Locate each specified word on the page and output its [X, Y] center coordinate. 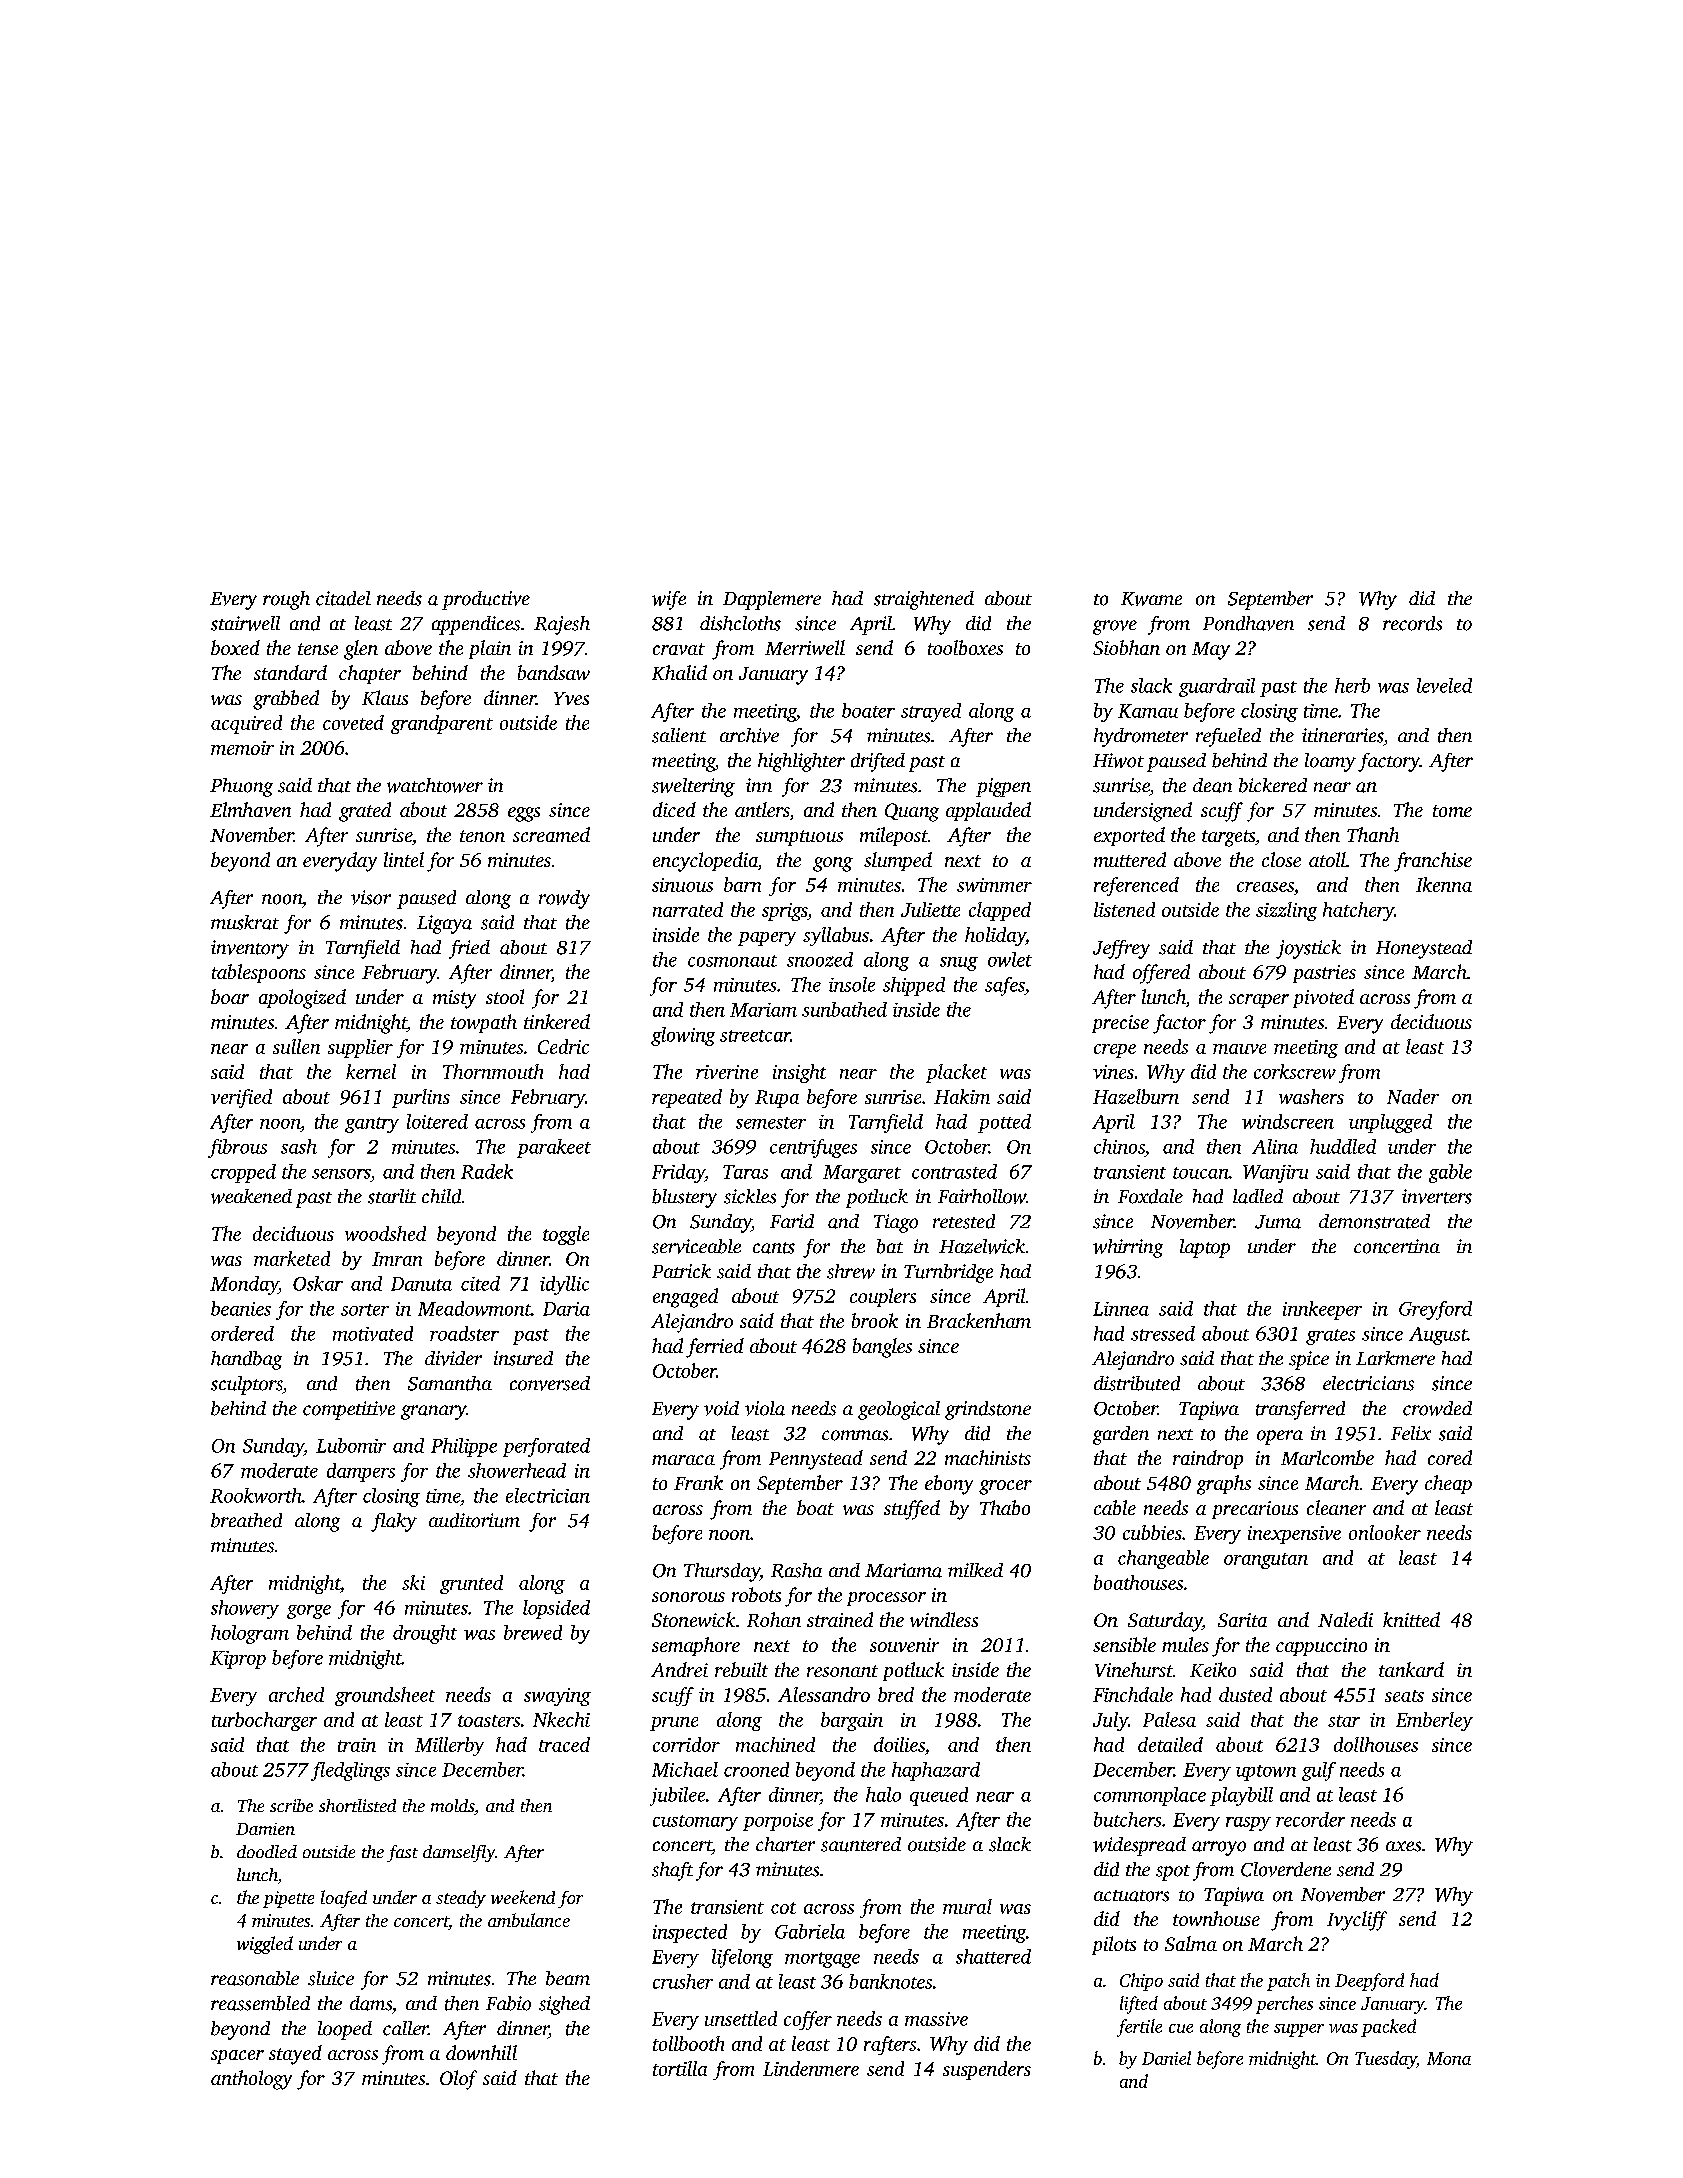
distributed [1137, 1383]
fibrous [237, 1148]
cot [783, 1908]
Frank [698, 1482]
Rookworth [256, 1495]
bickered [1273, 785]
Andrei [679, 1669]
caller [405, 2028]
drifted [878, 762]
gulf [1319, 1771]
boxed [235, 647]
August [1438, 1336]
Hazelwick [982, 1246]
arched [296, 1694]
